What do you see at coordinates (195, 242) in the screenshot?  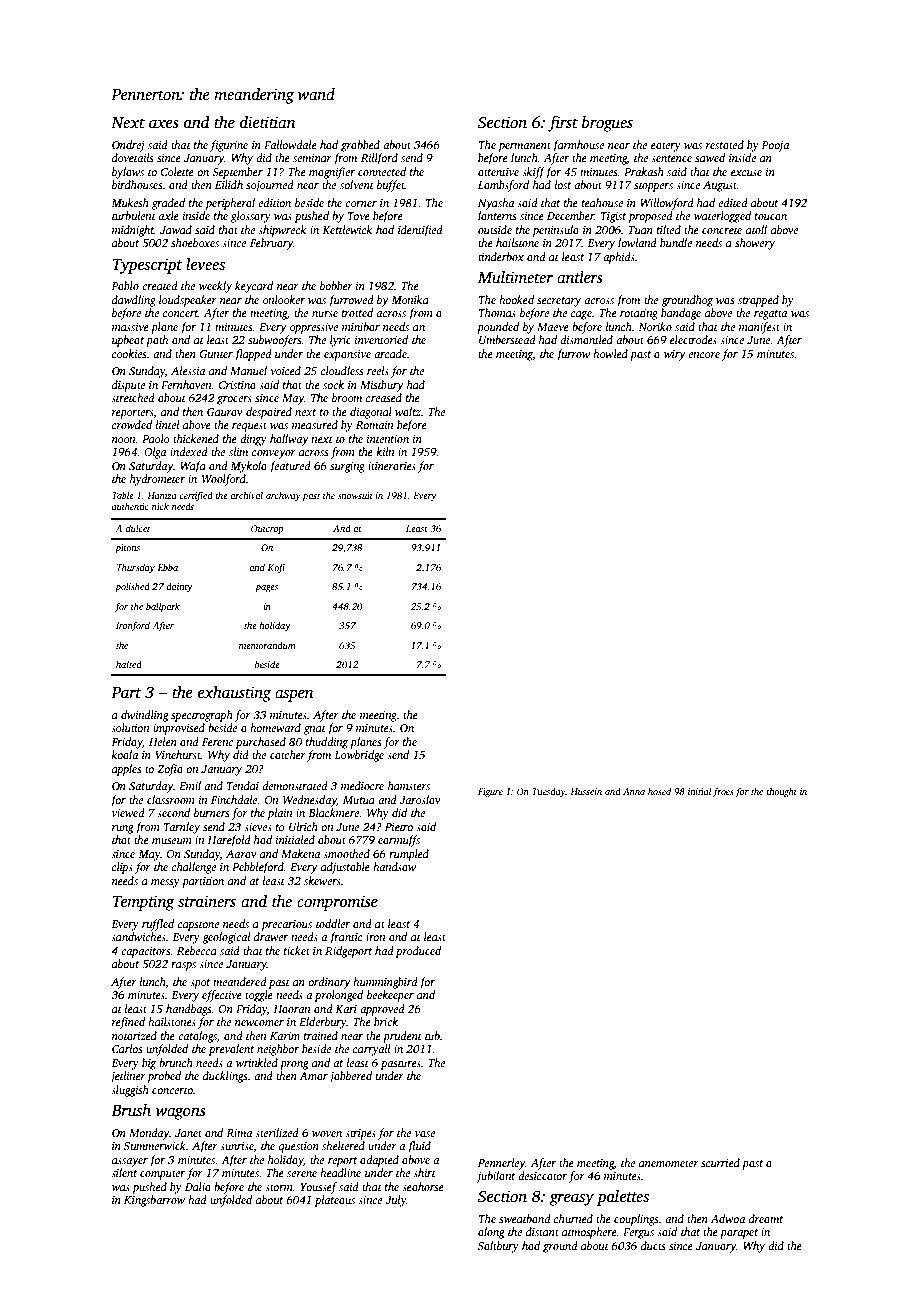 I see `shoeboxes` at bounding box center [195, 242].
